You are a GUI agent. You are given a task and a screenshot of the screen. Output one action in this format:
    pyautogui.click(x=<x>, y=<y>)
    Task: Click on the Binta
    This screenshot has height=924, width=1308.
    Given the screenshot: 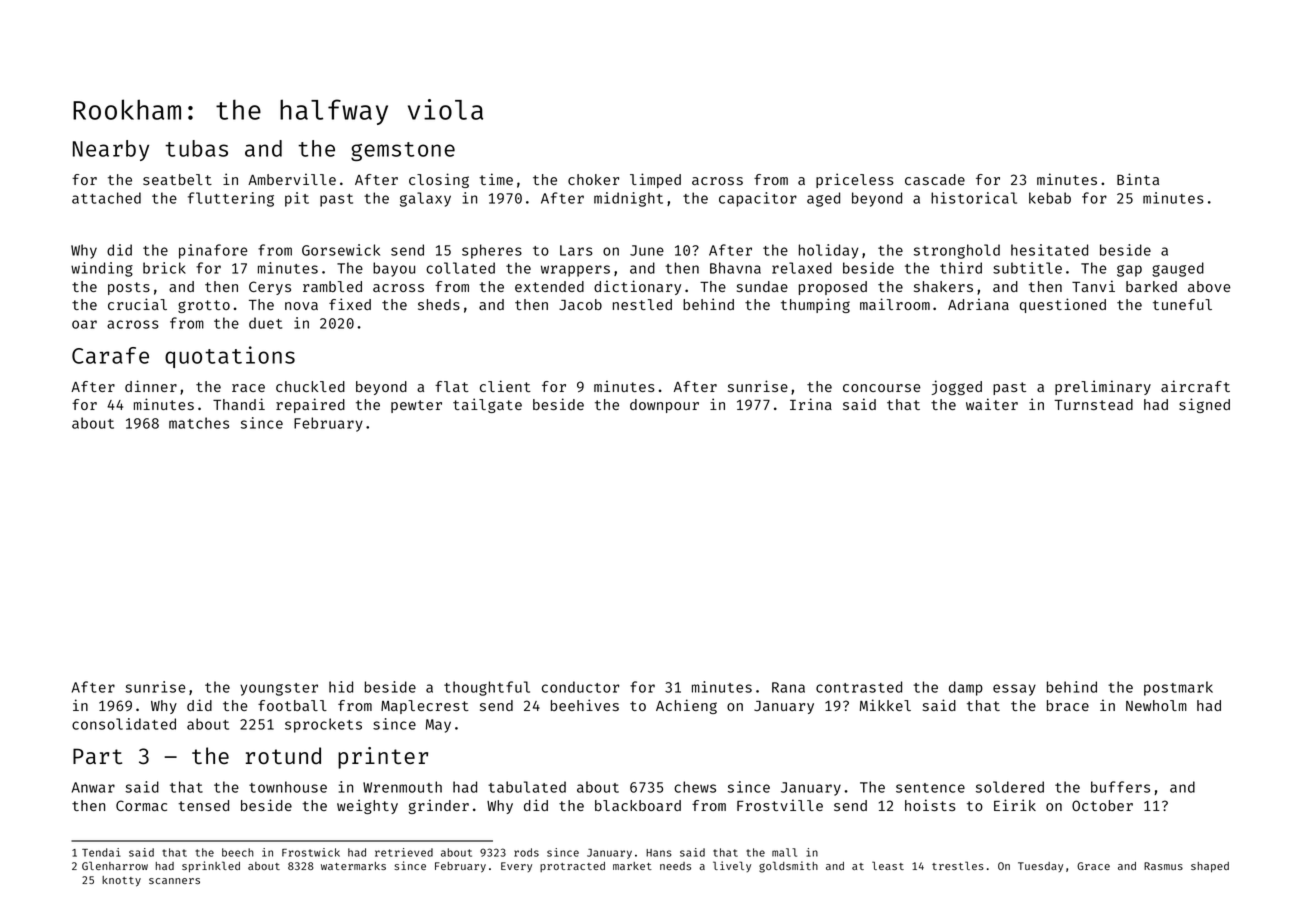 What is the action you would take?
    pyautogui.click(x=1138, y=179)
